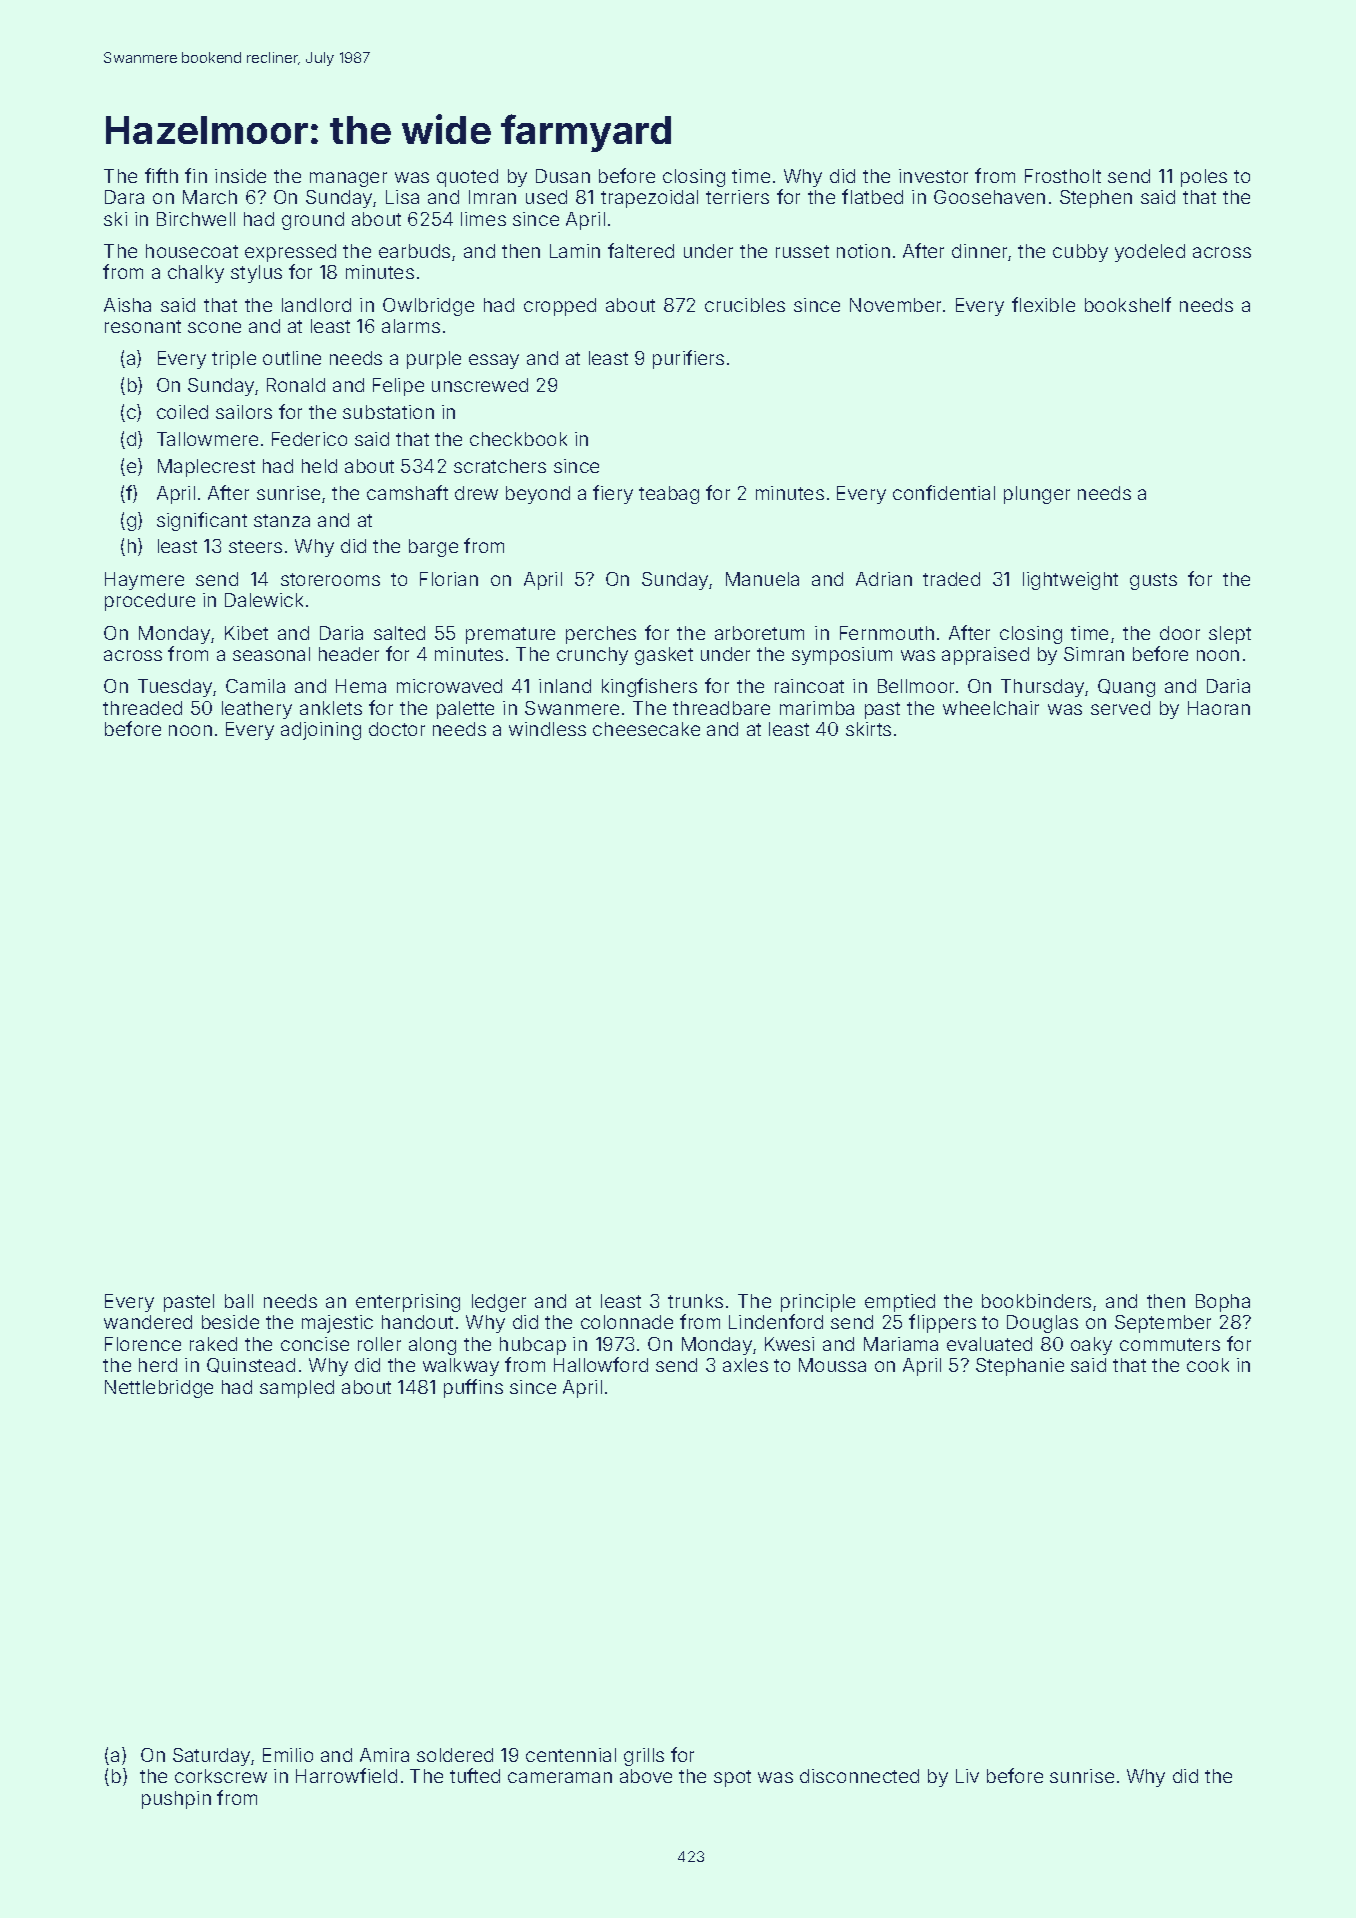  Describe the element at coordinates (455, 1755) in the screenshot. I see `soldered` at that location.
